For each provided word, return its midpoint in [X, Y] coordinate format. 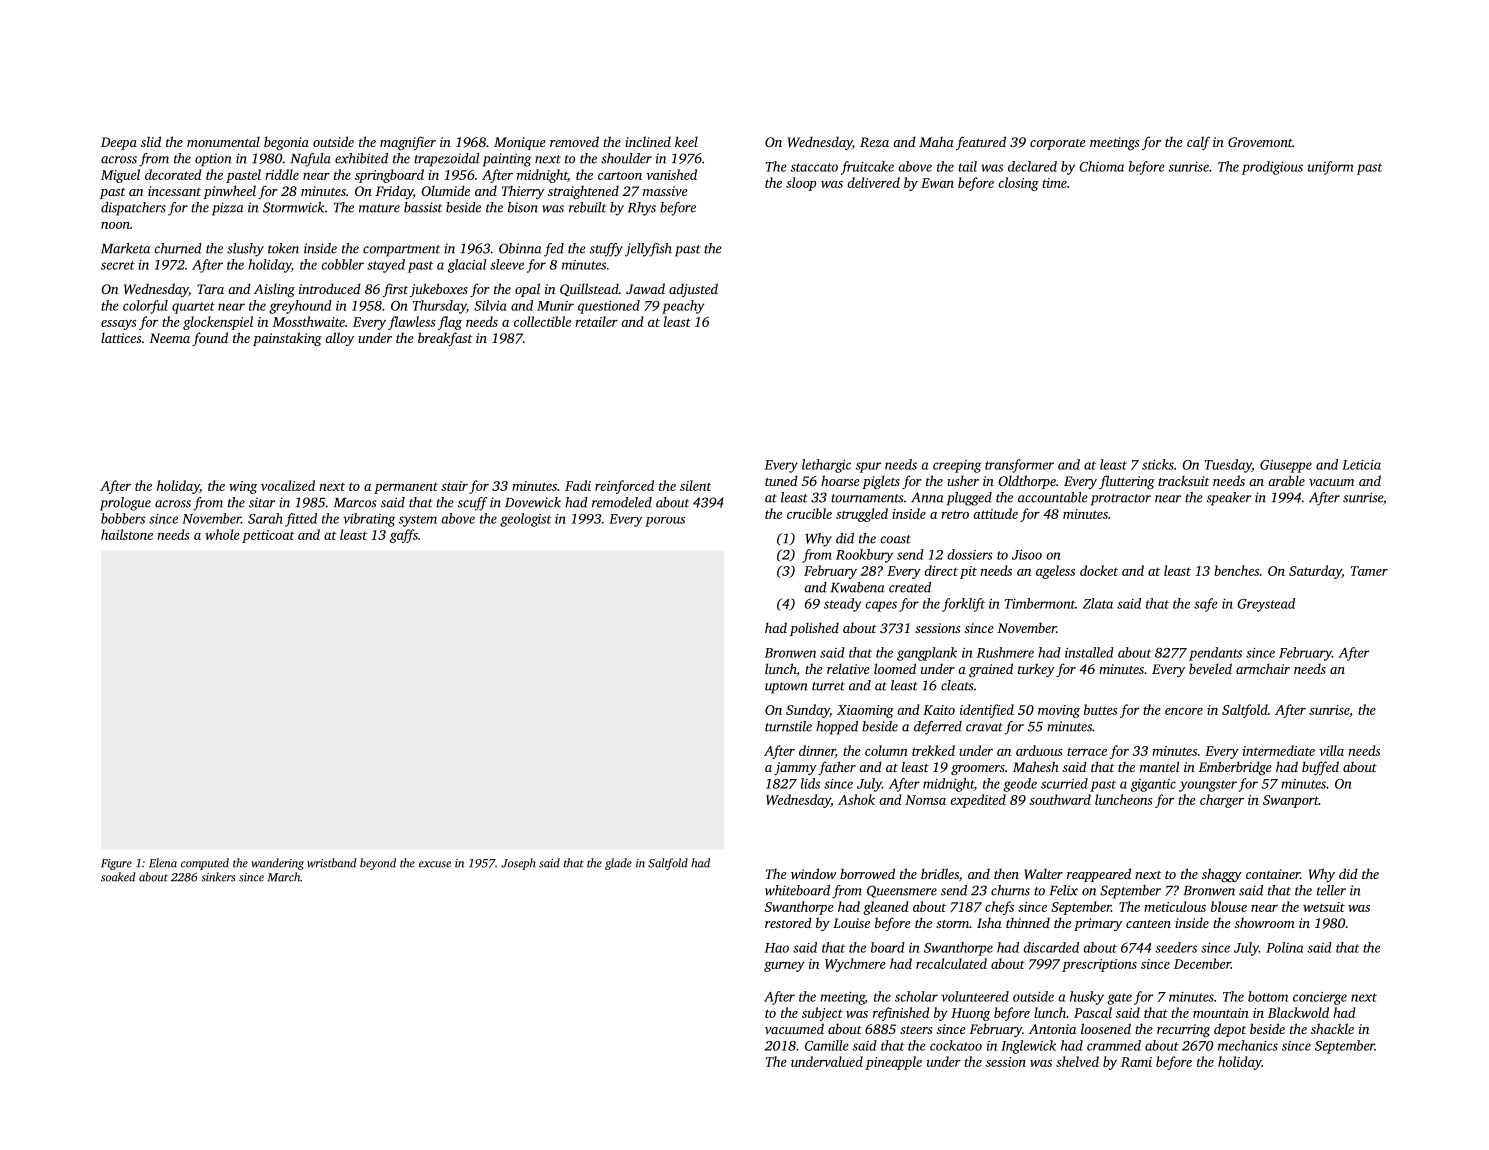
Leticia [1361, 465]
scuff [473, 504]
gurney [784, 967]
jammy [795, 768]
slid [151, 141]
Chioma [1101, 166]
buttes [1101, 709]
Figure [116, 864]
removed [574, 141]
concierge [1320, 998]
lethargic [826, 466]
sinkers [218, 877]
